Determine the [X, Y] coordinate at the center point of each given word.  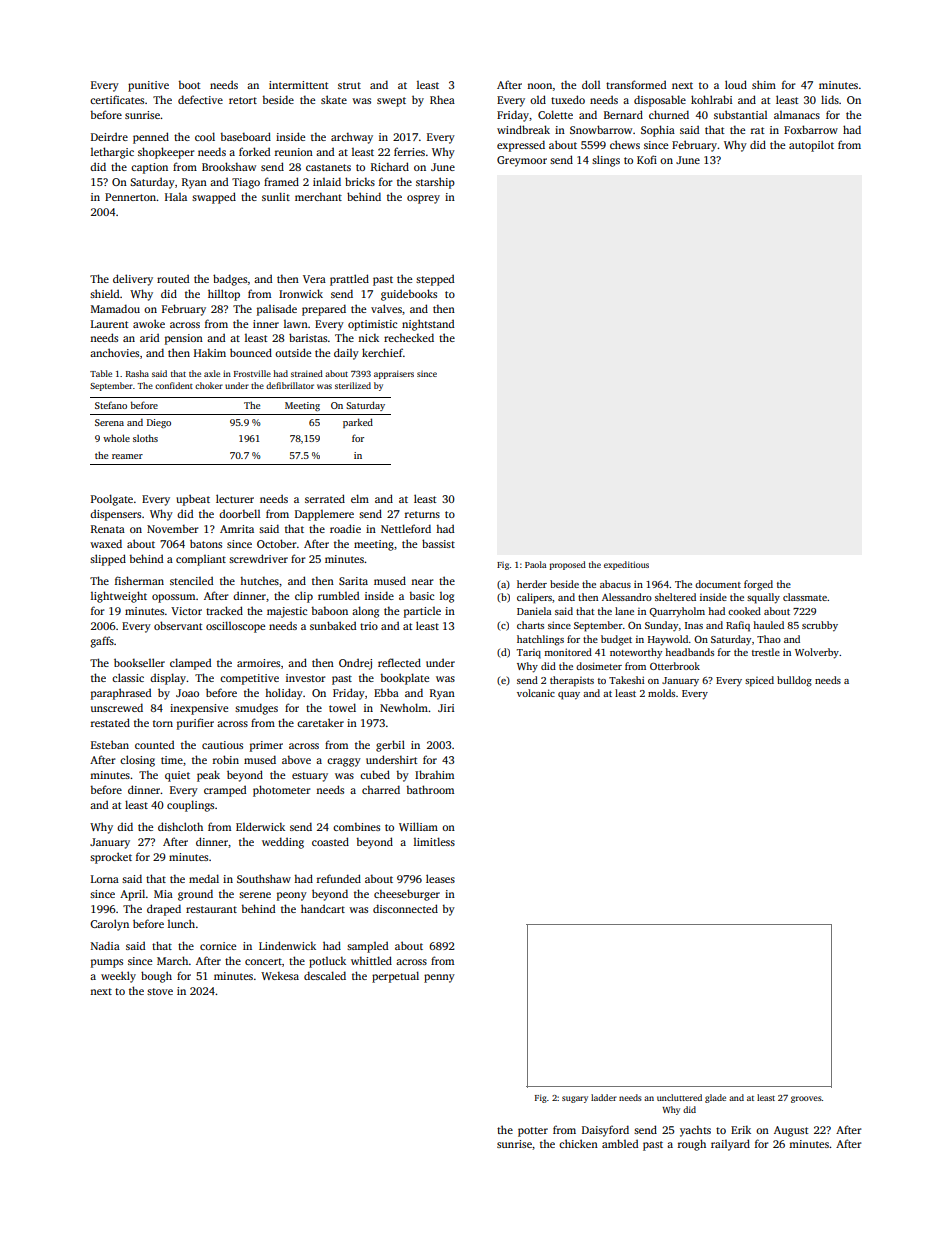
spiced [759, 681]
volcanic [536, 693]
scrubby [820, 626]
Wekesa [280, 975]
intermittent [298, 85]
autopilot [811, 146]
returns [422, 514]
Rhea [442, 99]
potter [533, 1132]
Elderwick [260, 826]
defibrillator [290, 385]
